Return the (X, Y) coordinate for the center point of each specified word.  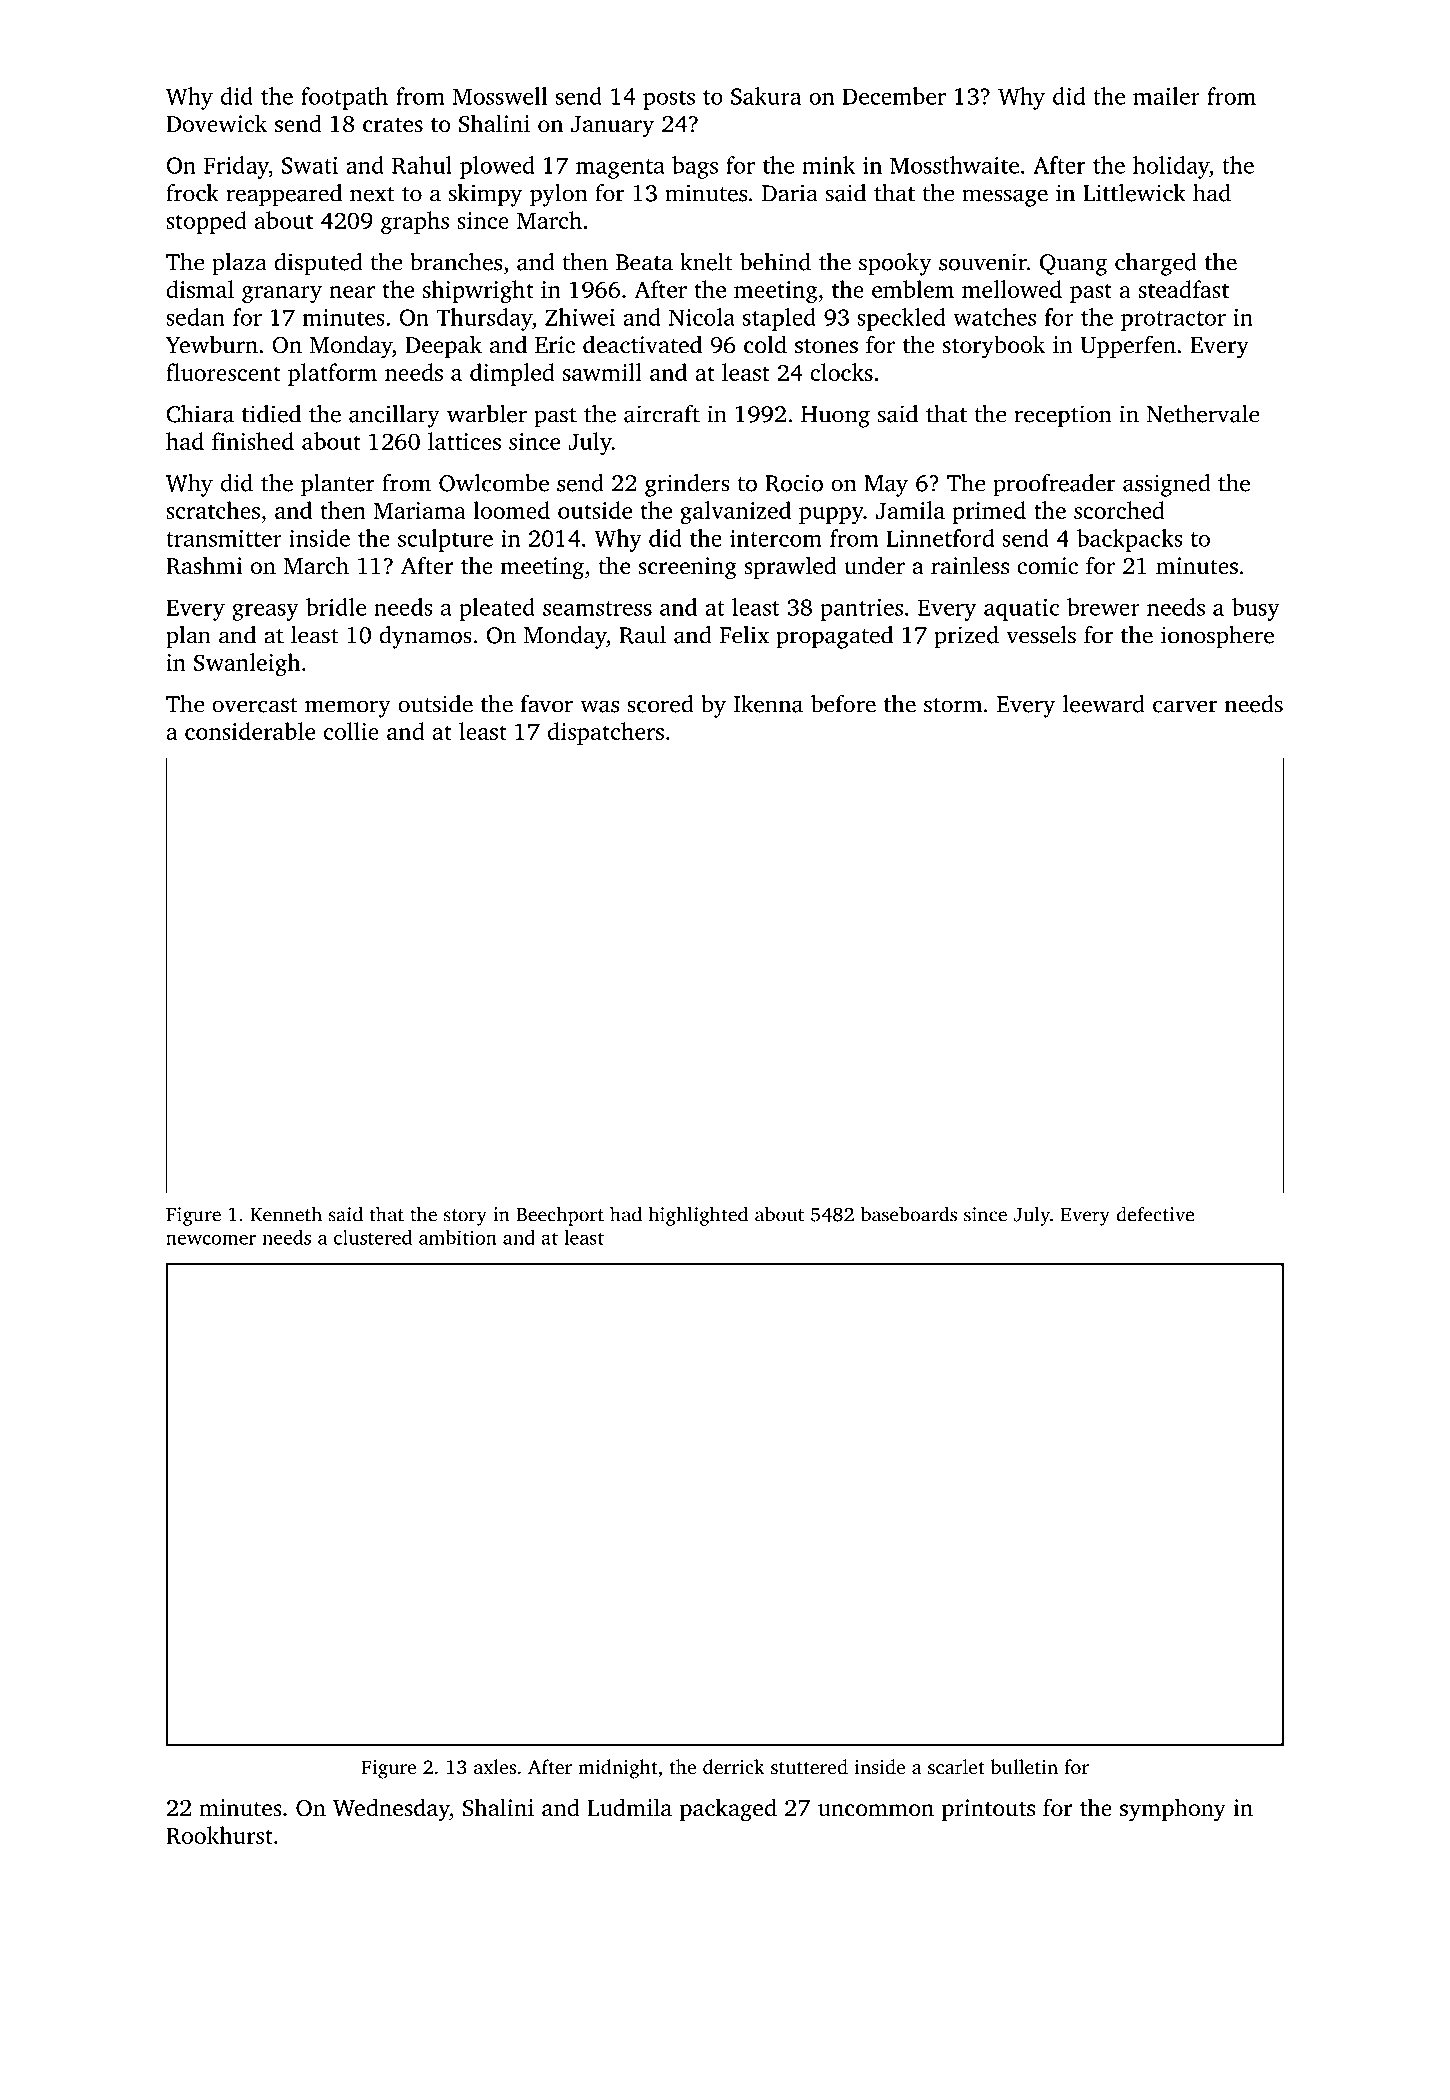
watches (994, 317)
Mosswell (500, 96)
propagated (834, 637)
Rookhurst (219, 1835)
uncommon (876, 1810)
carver (1185, 706)
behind (775, 262)
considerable (250, 731)
